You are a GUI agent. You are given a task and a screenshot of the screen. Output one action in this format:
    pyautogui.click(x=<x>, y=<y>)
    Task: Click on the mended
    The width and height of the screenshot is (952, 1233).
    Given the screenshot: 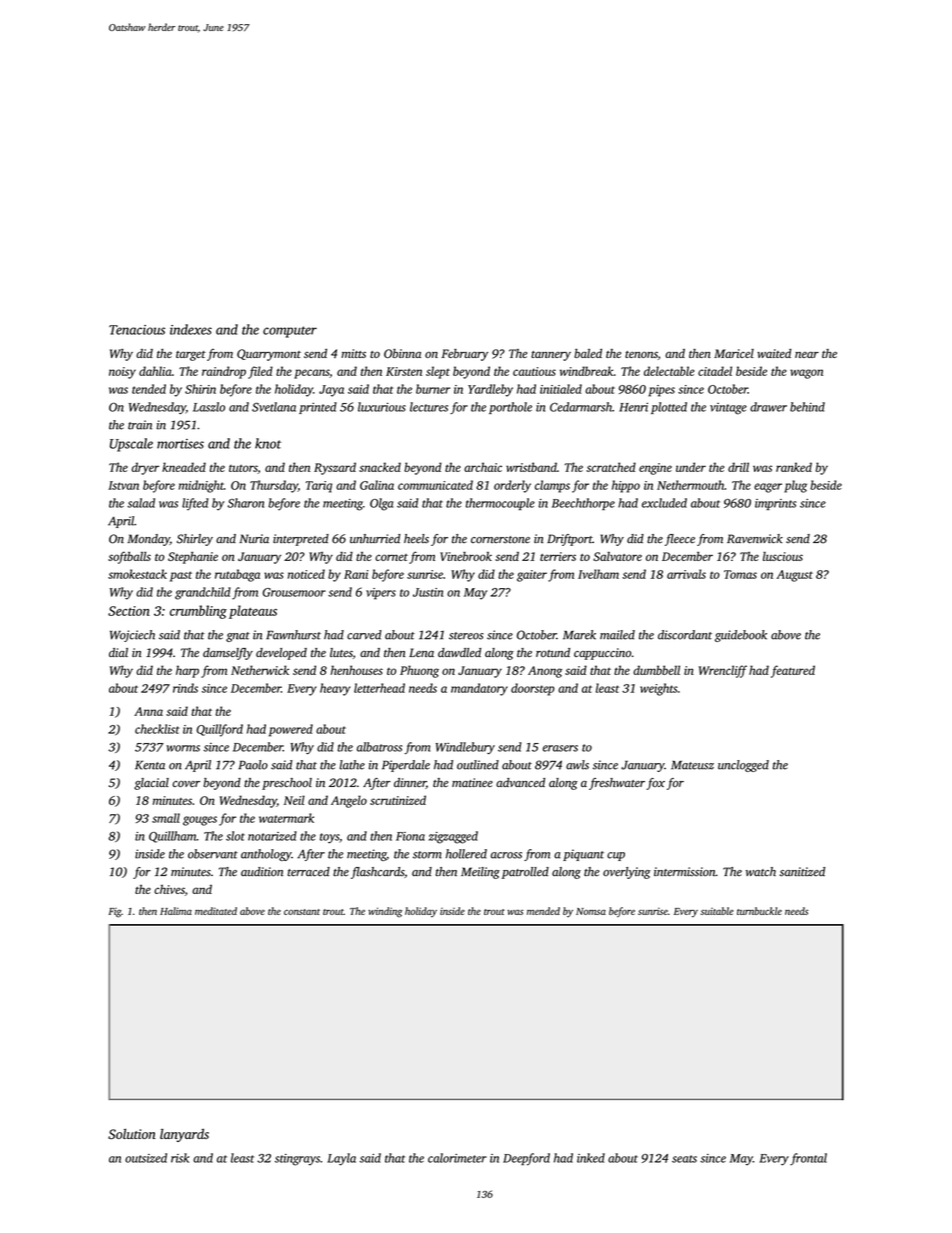 What is the action you would take?
    pyautogui.click(x=543, y=911)
